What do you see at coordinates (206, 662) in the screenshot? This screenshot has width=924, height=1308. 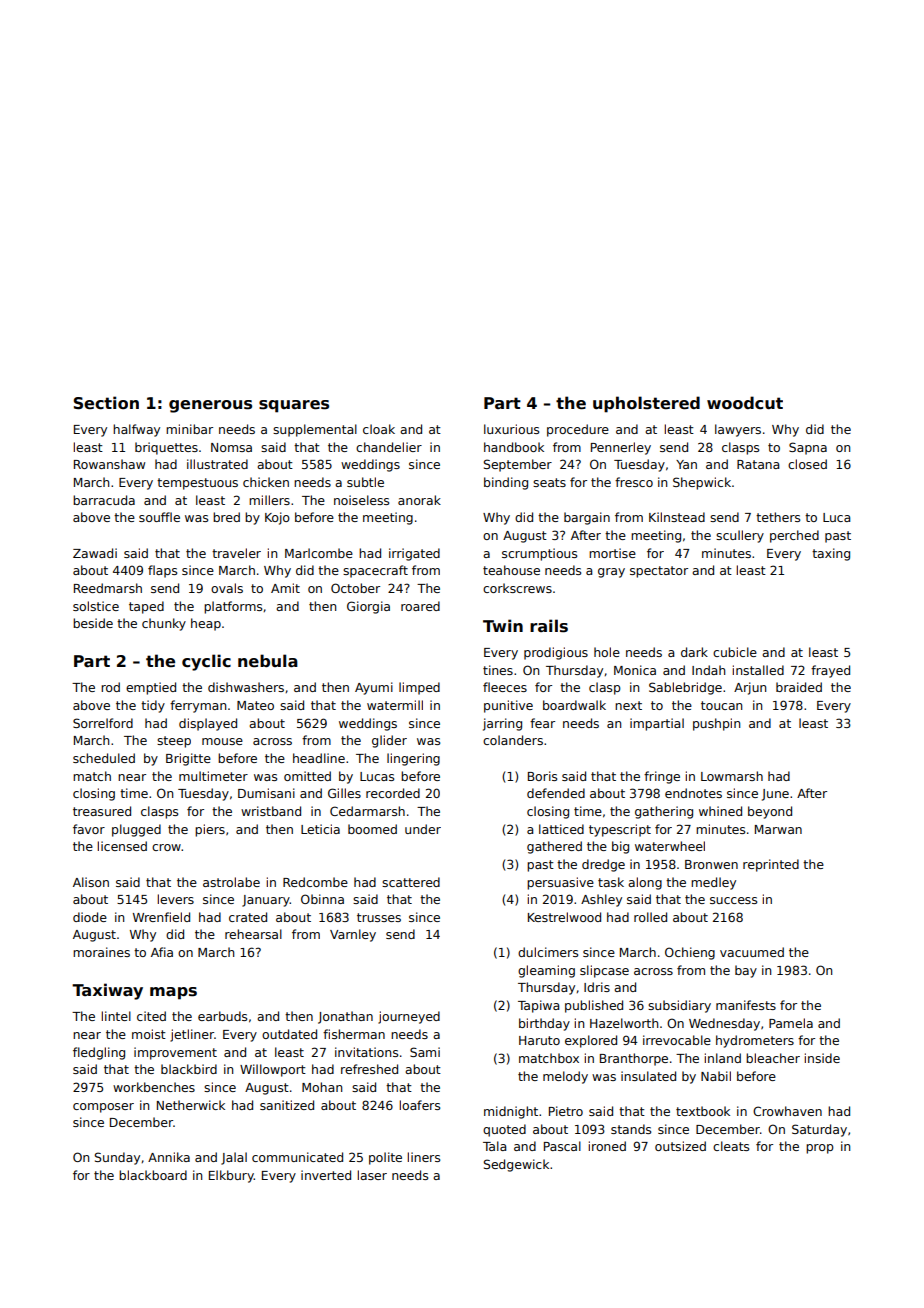 I see `cyclic` at bounding box center [206, 662].
